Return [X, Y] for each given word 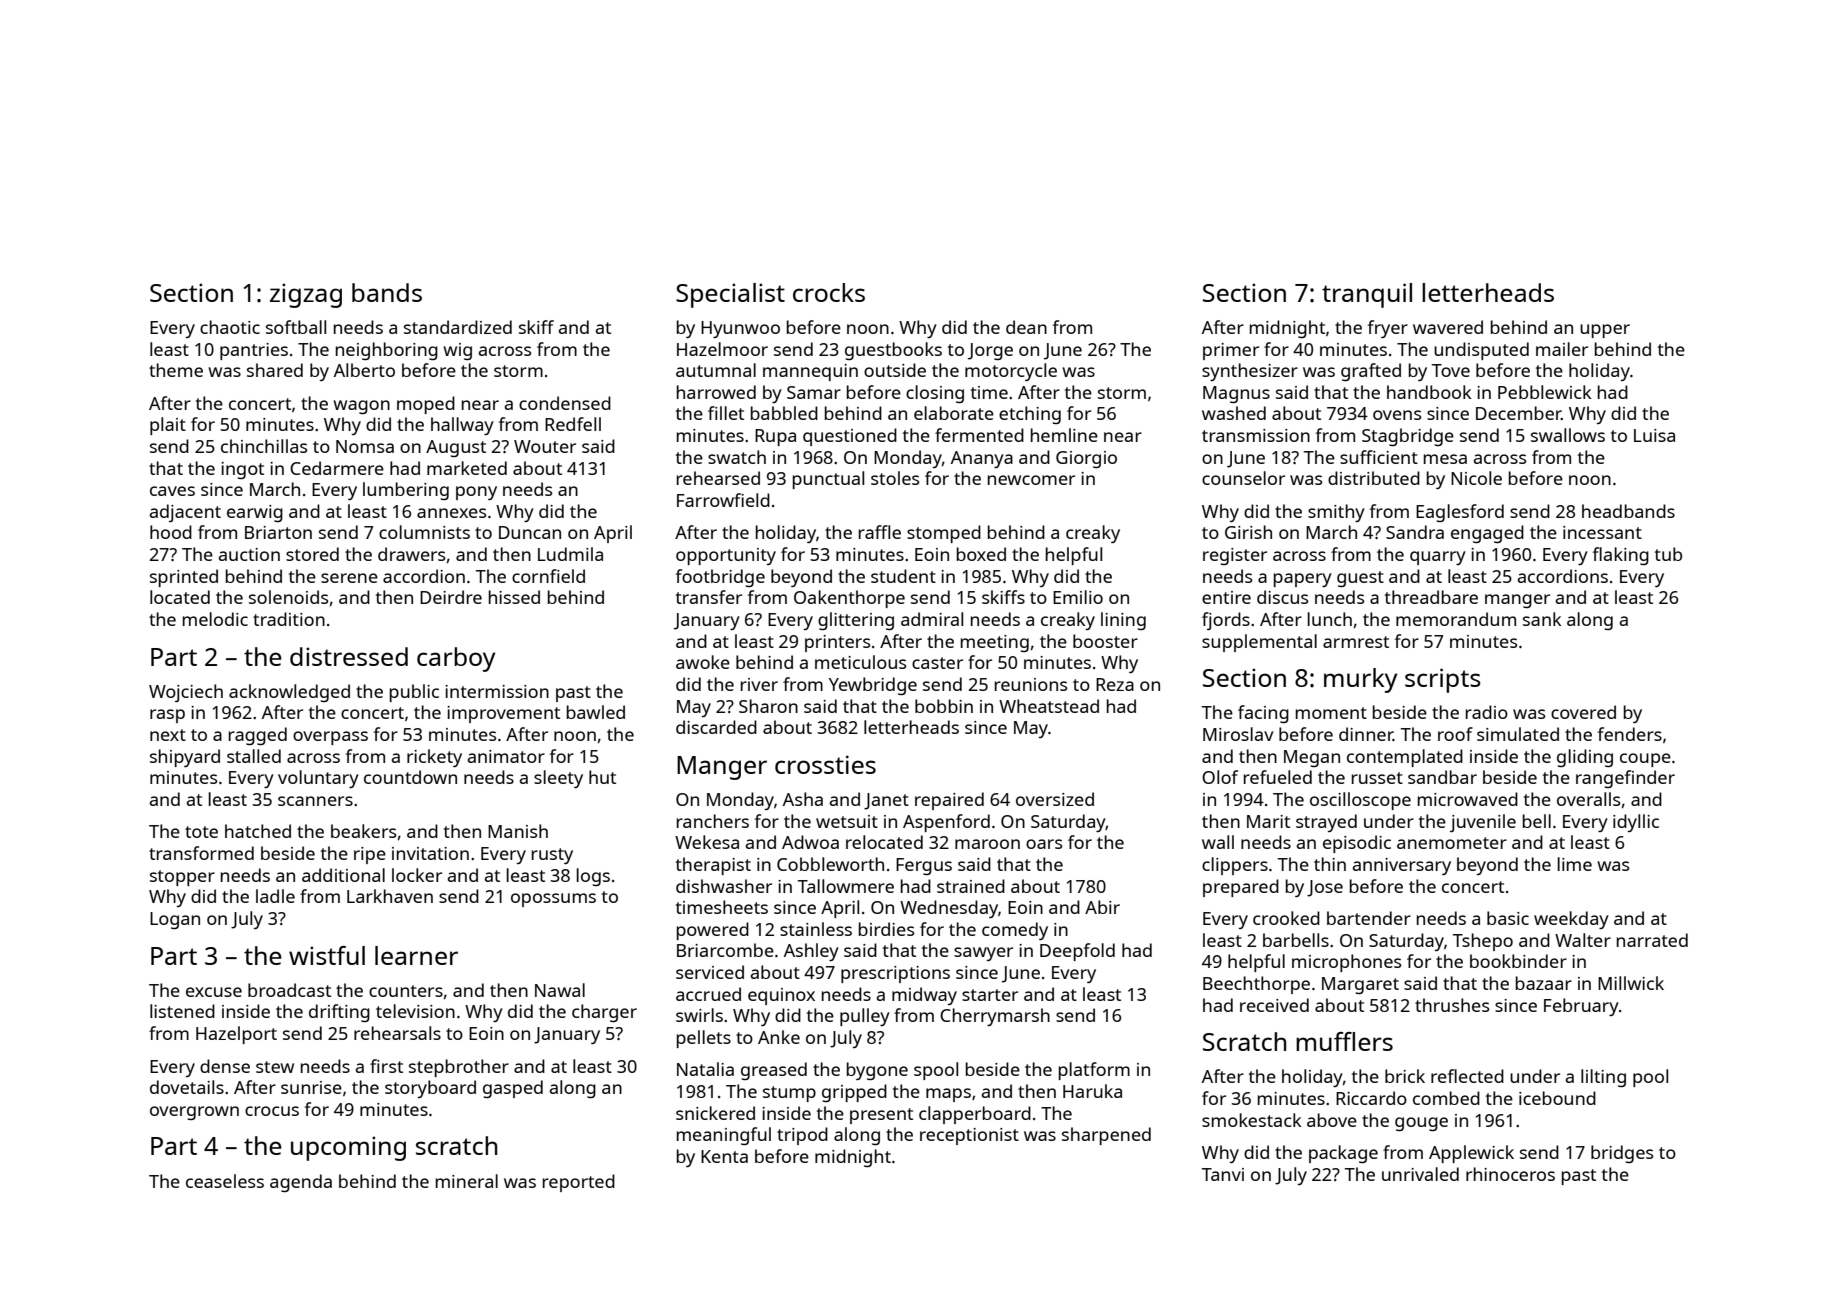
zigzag [306, 295]
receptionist [969, 1136]
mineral [467, 1181]
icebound [1557, 1098]
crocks [829, 292]
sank [1542, 619]
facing [1263, 714]
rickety [434, 758]
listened [182, 1011]
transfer [709, 597]
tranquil [1367, 295]
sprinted [184, 578]
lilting [1603, 1078]
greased [774, 1071]
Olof [1220, 777]
